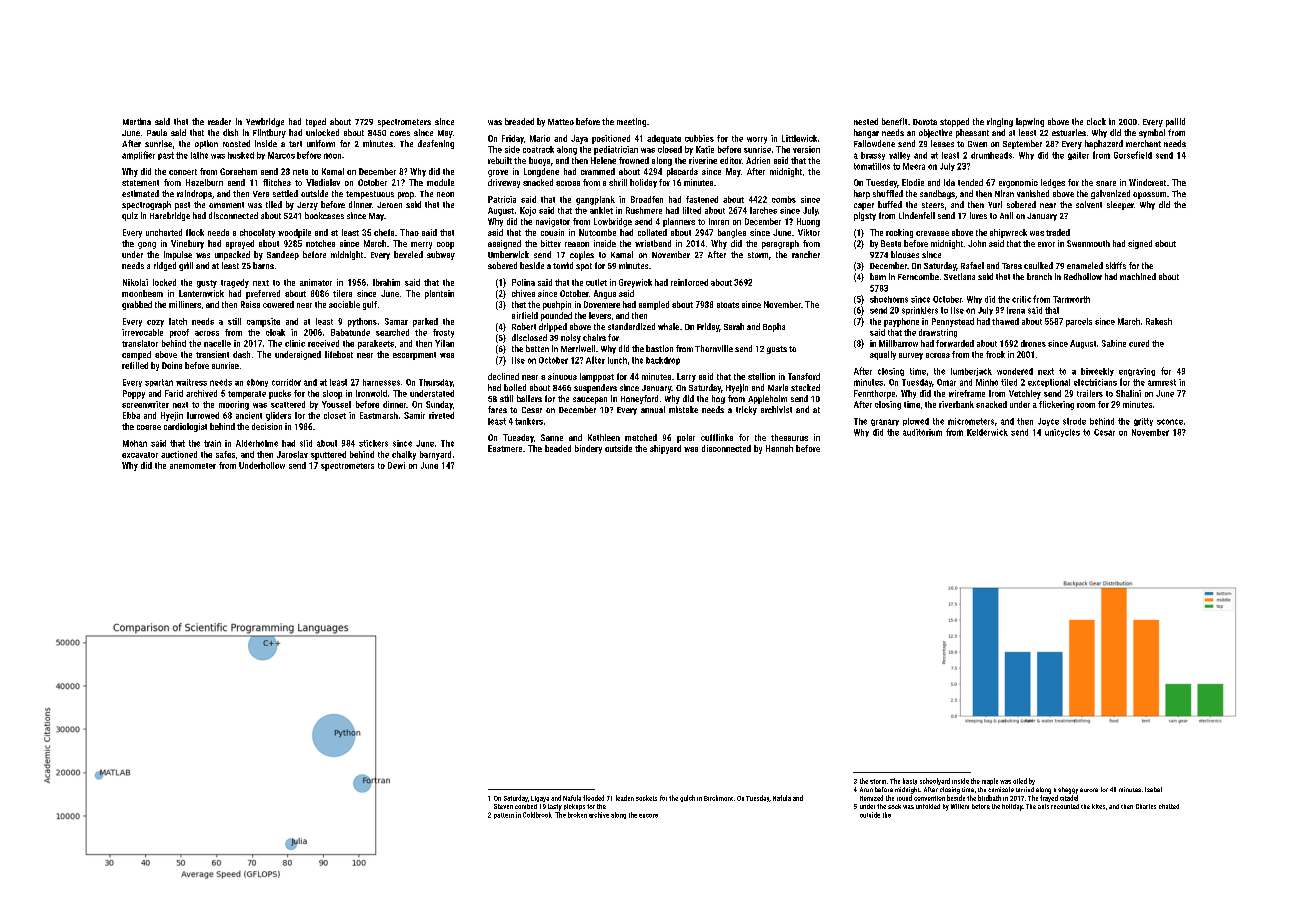 This page has width=1308, height=924. What do you see at coordinates (1096, 121) in the page?
I see `clock` at bounding box center [1096, 121].
